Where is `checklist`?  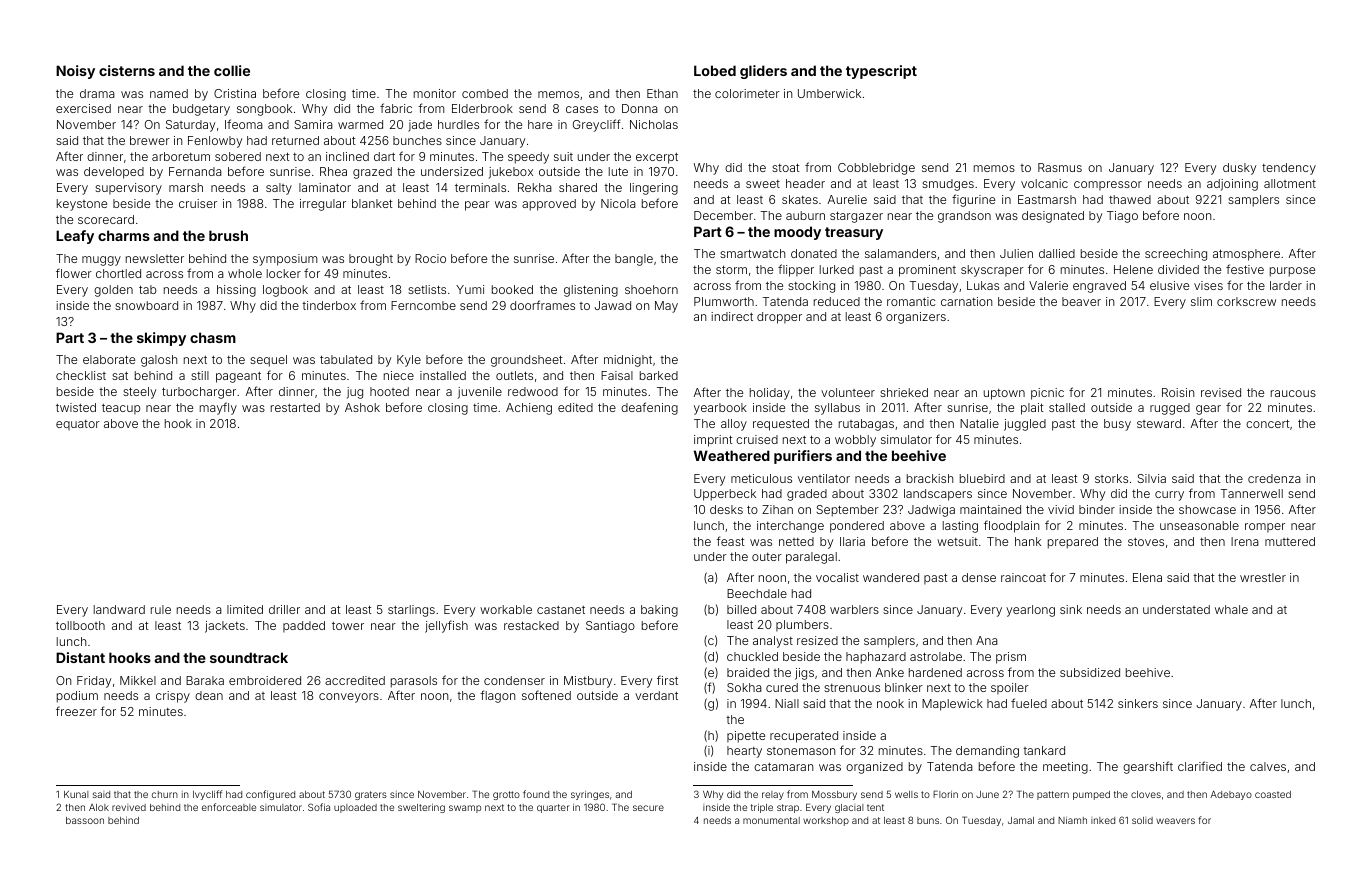
checklist is located at coordinates (81, 375).
